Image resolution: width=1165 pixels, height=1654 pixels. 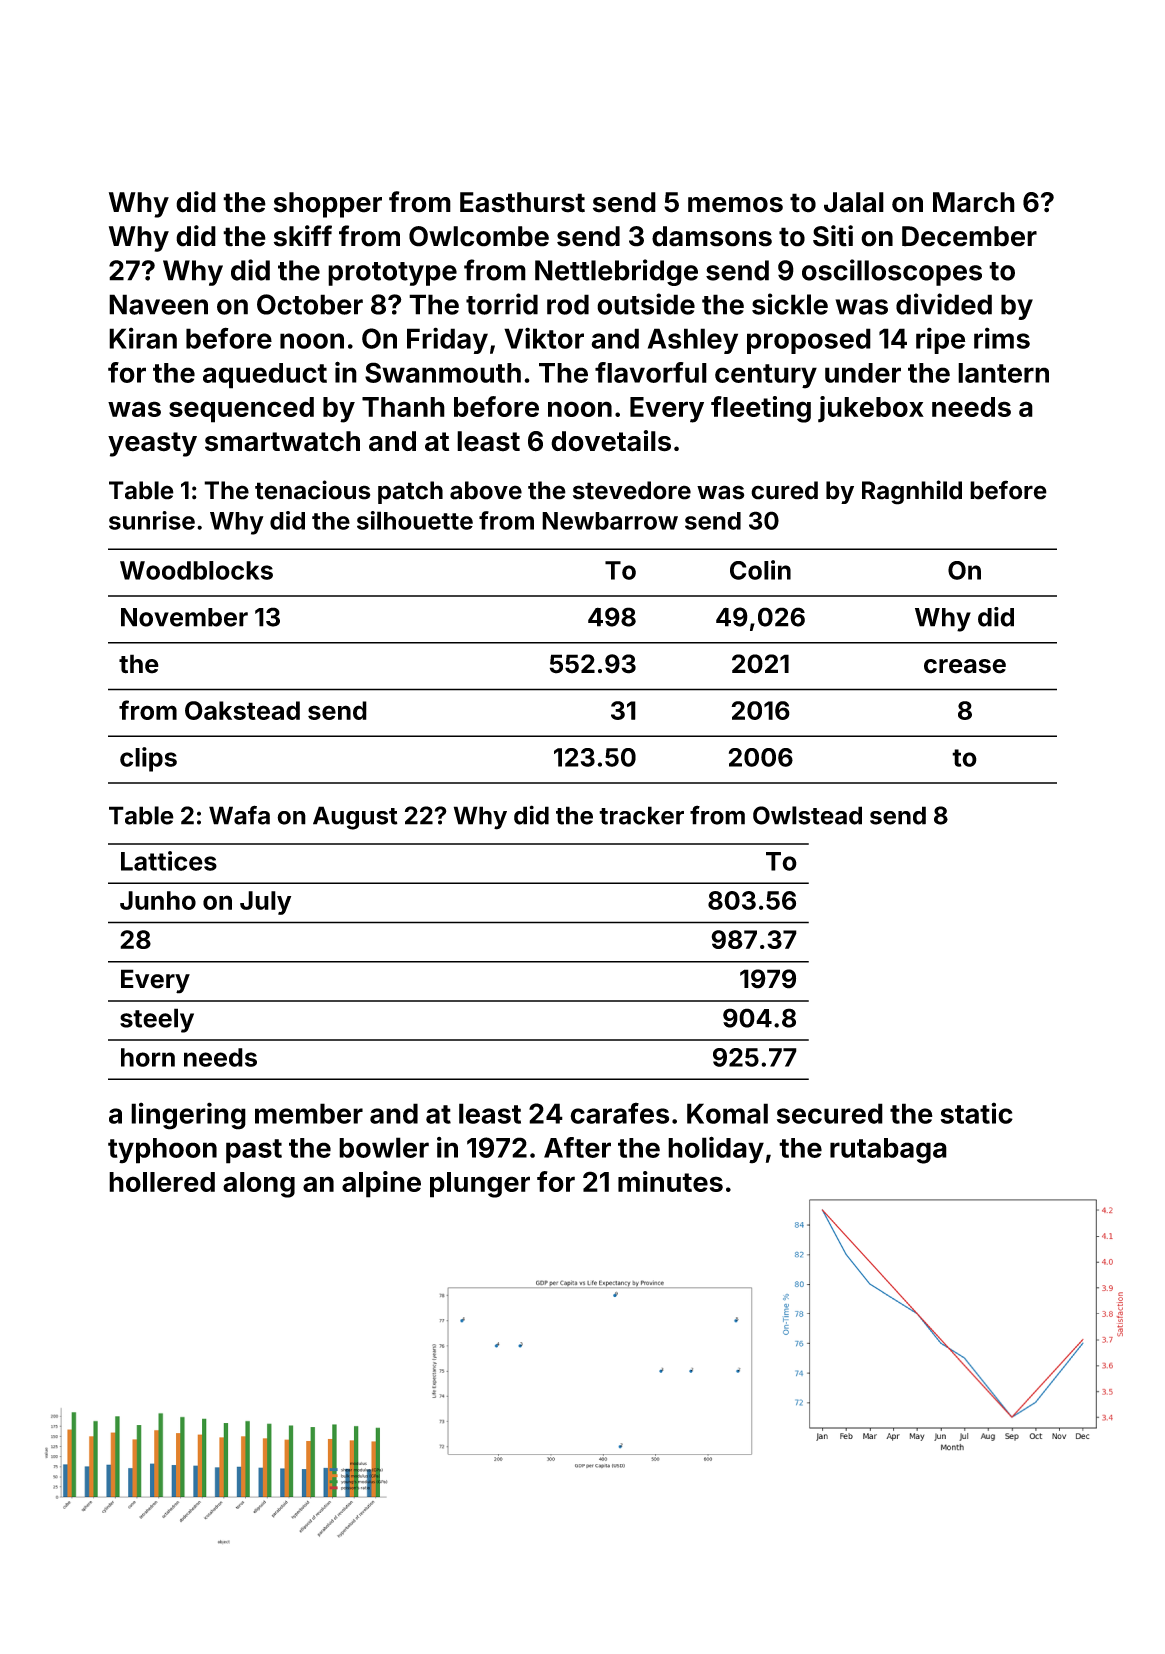 I want to click on Owlstead, so click(x=807, y=815).
